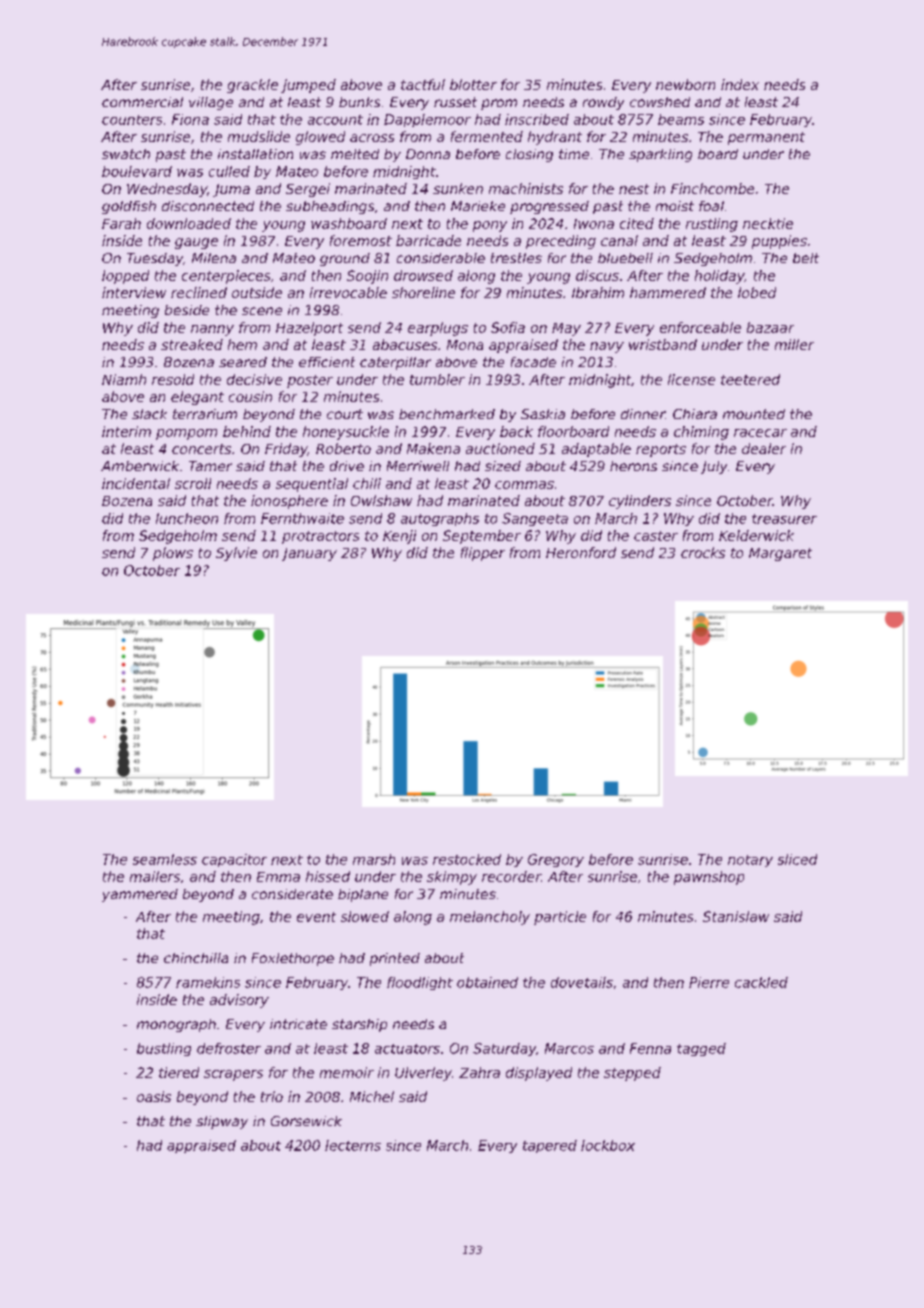 This image has width=924, height=1308. Describe the element at coordinates (257, 292) in the image. I see `outside` at that location.
